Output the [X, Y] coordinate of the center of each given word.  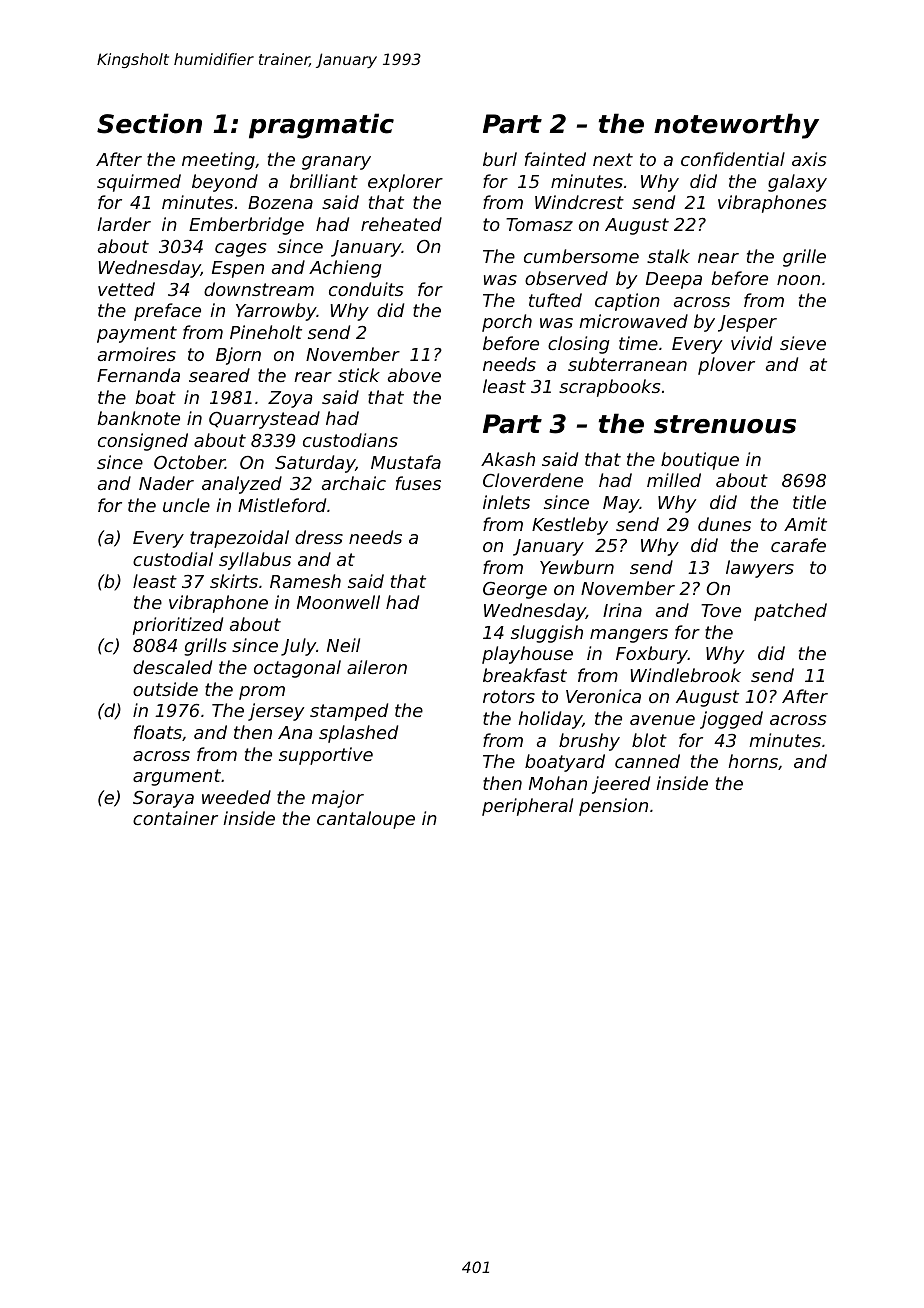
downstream [259, 289]
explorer [405, 183]
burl [500, 159]
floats [158, 732]
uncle [186, 505]
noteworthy [736, 126]
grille [804, 258]
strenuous [725, 424]
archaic [354, 483]
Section [149, 123]
